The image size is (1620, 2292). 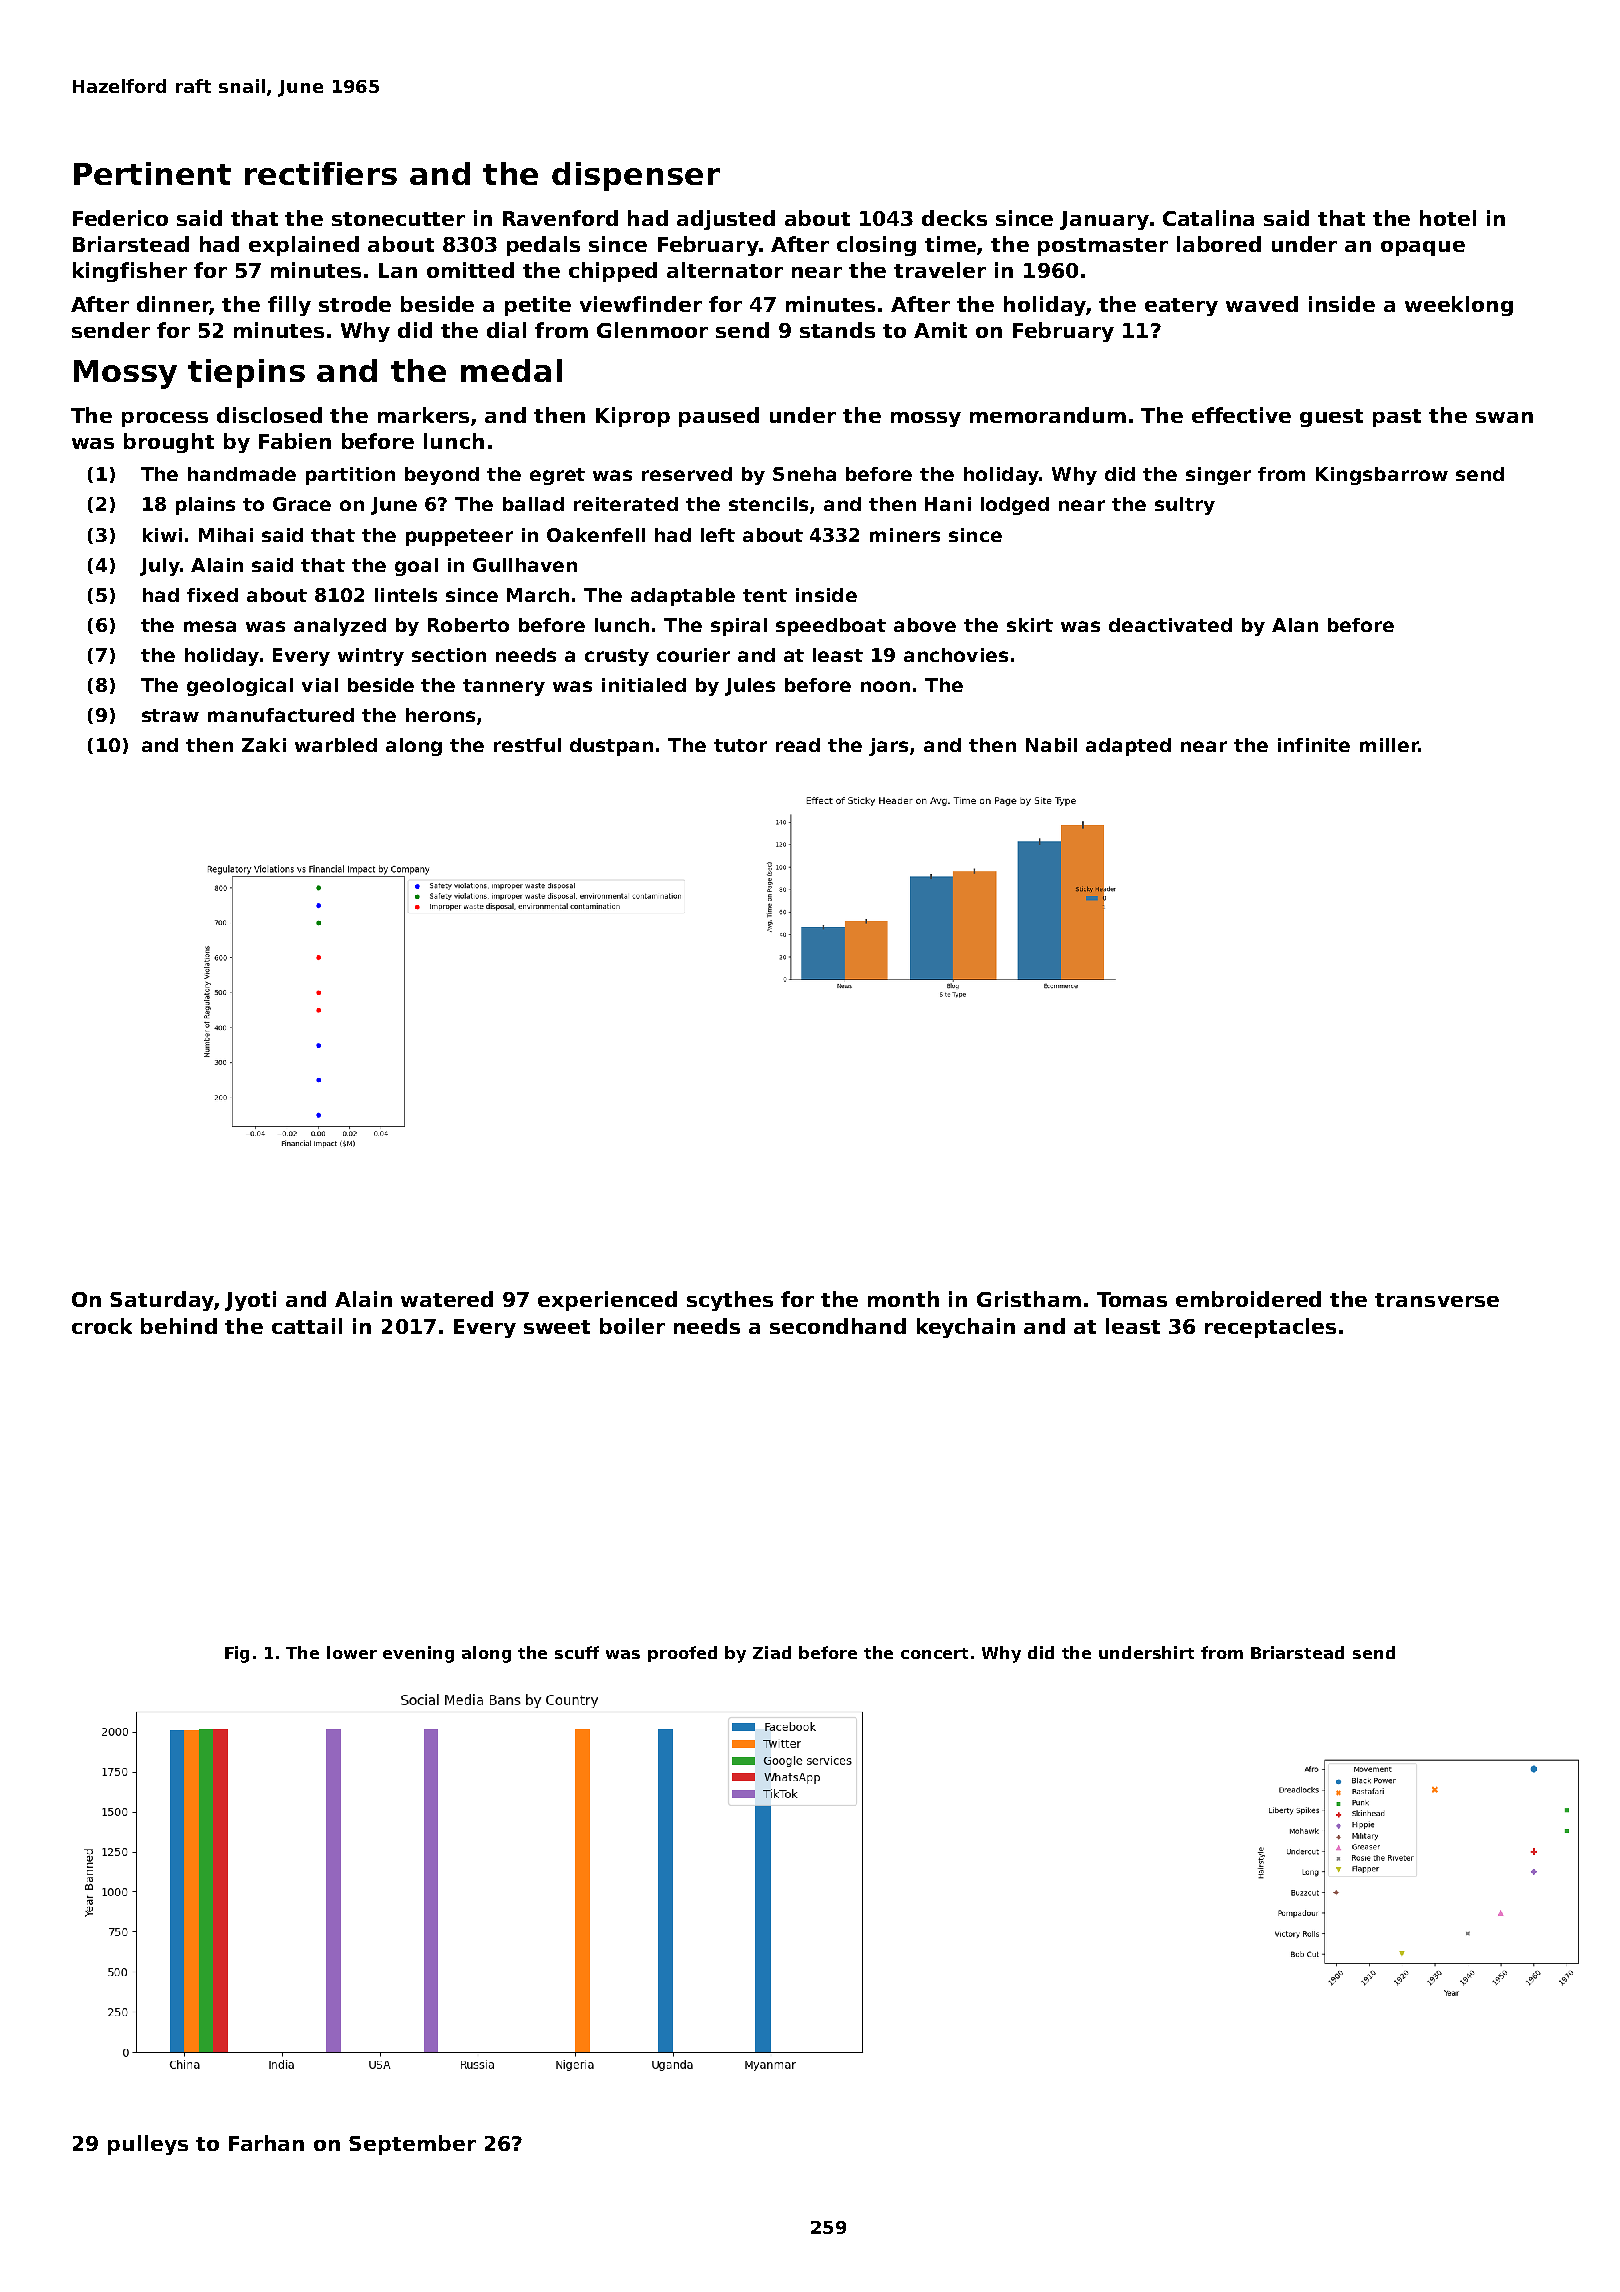 What do you see at coordinates (1437, 1300) in the screenshot?
I see `transverse` at bounding box center [1437, 1300].
